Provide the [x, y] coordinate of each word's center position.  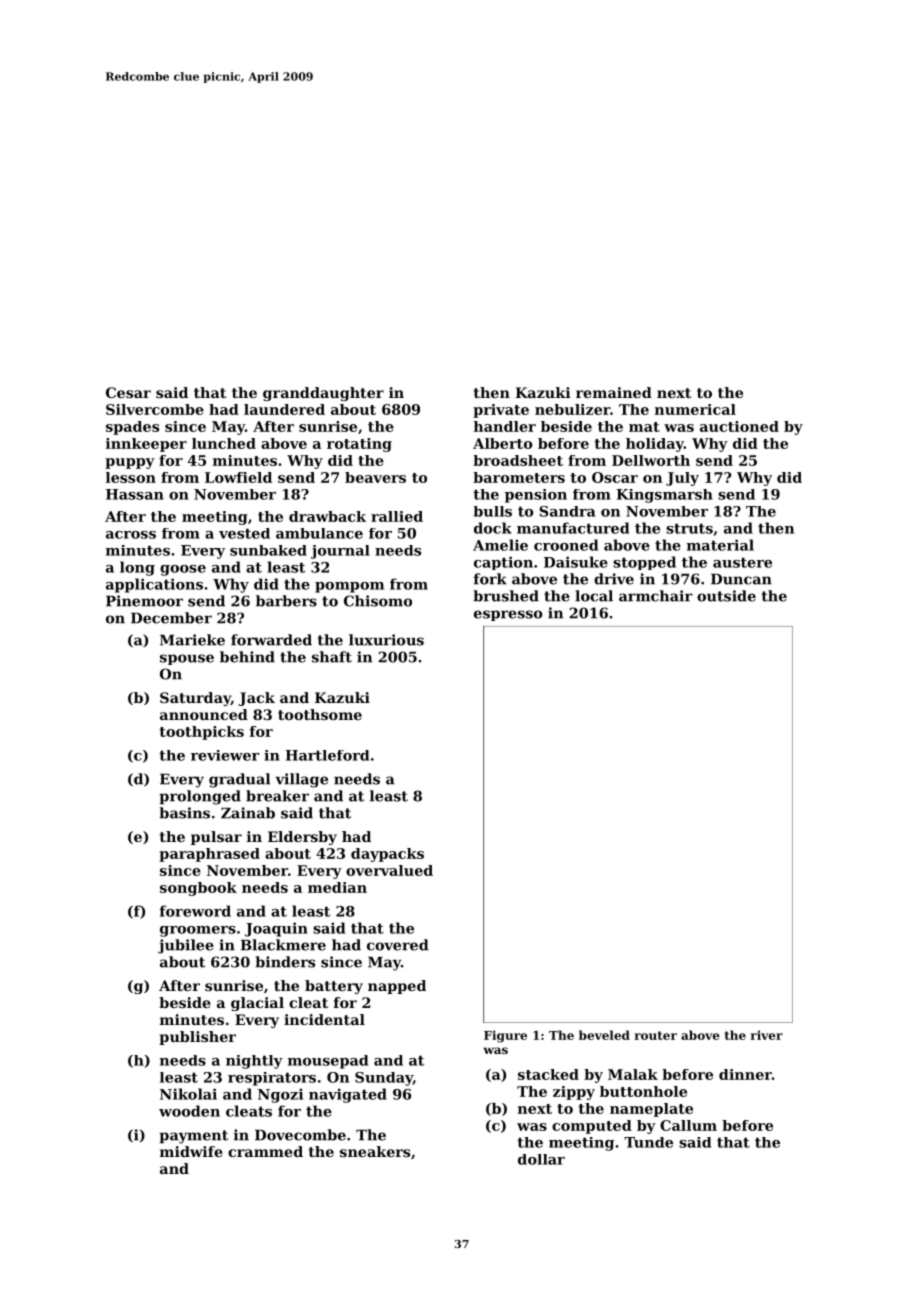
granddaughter [323, 394]
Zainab [248, 813]
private [501, 411]
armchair [655, 596]
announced [204, 714]
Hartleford [327, 755]
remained [614, 392]
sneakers [375, 1151]
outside [726, 596]
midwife [191, 1151]
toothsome [320, 714]
